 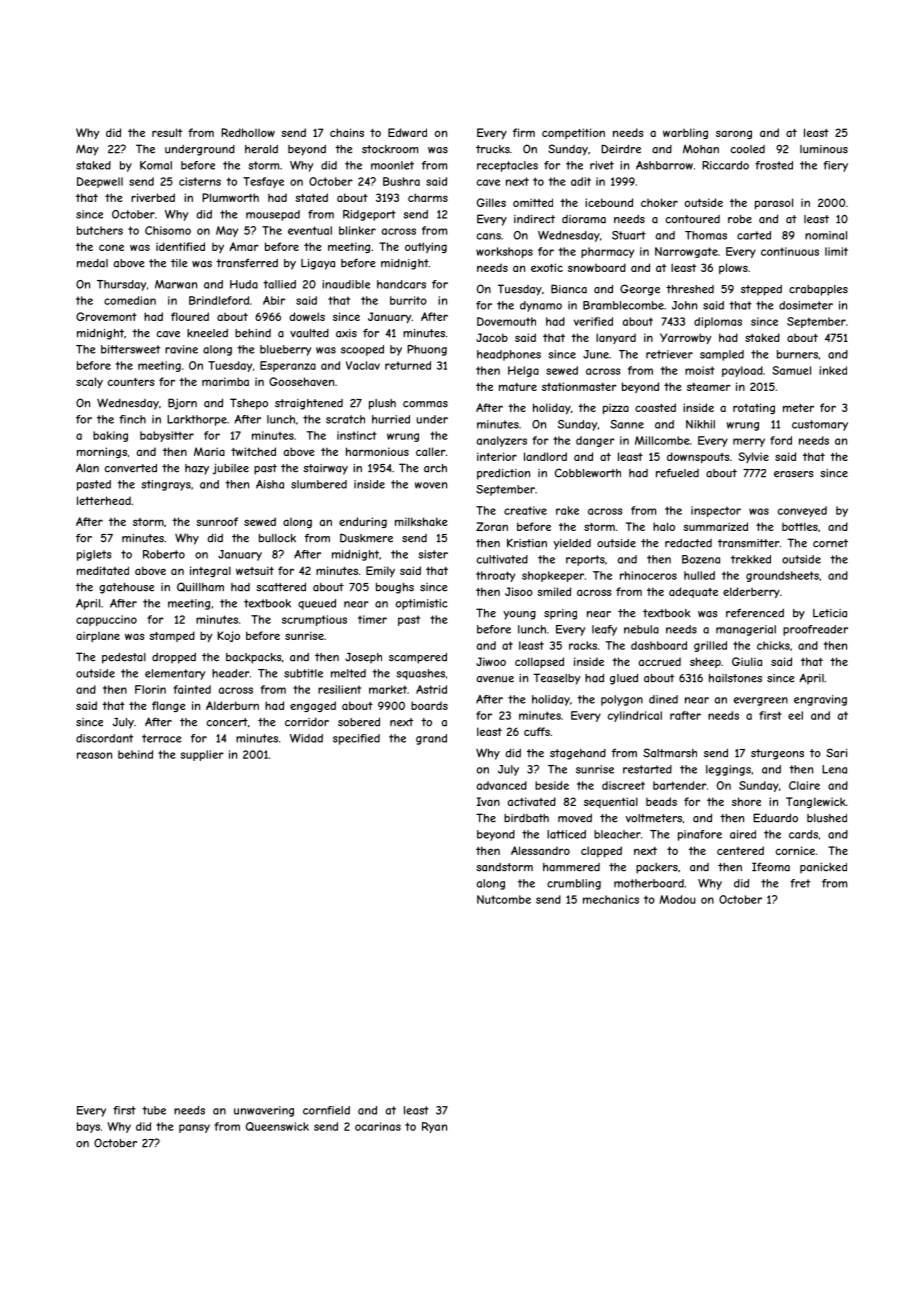 What do you see at coordinates (579, 386) in the screenshot?
I see `stationmaster` at bounding box center [579, 386].
